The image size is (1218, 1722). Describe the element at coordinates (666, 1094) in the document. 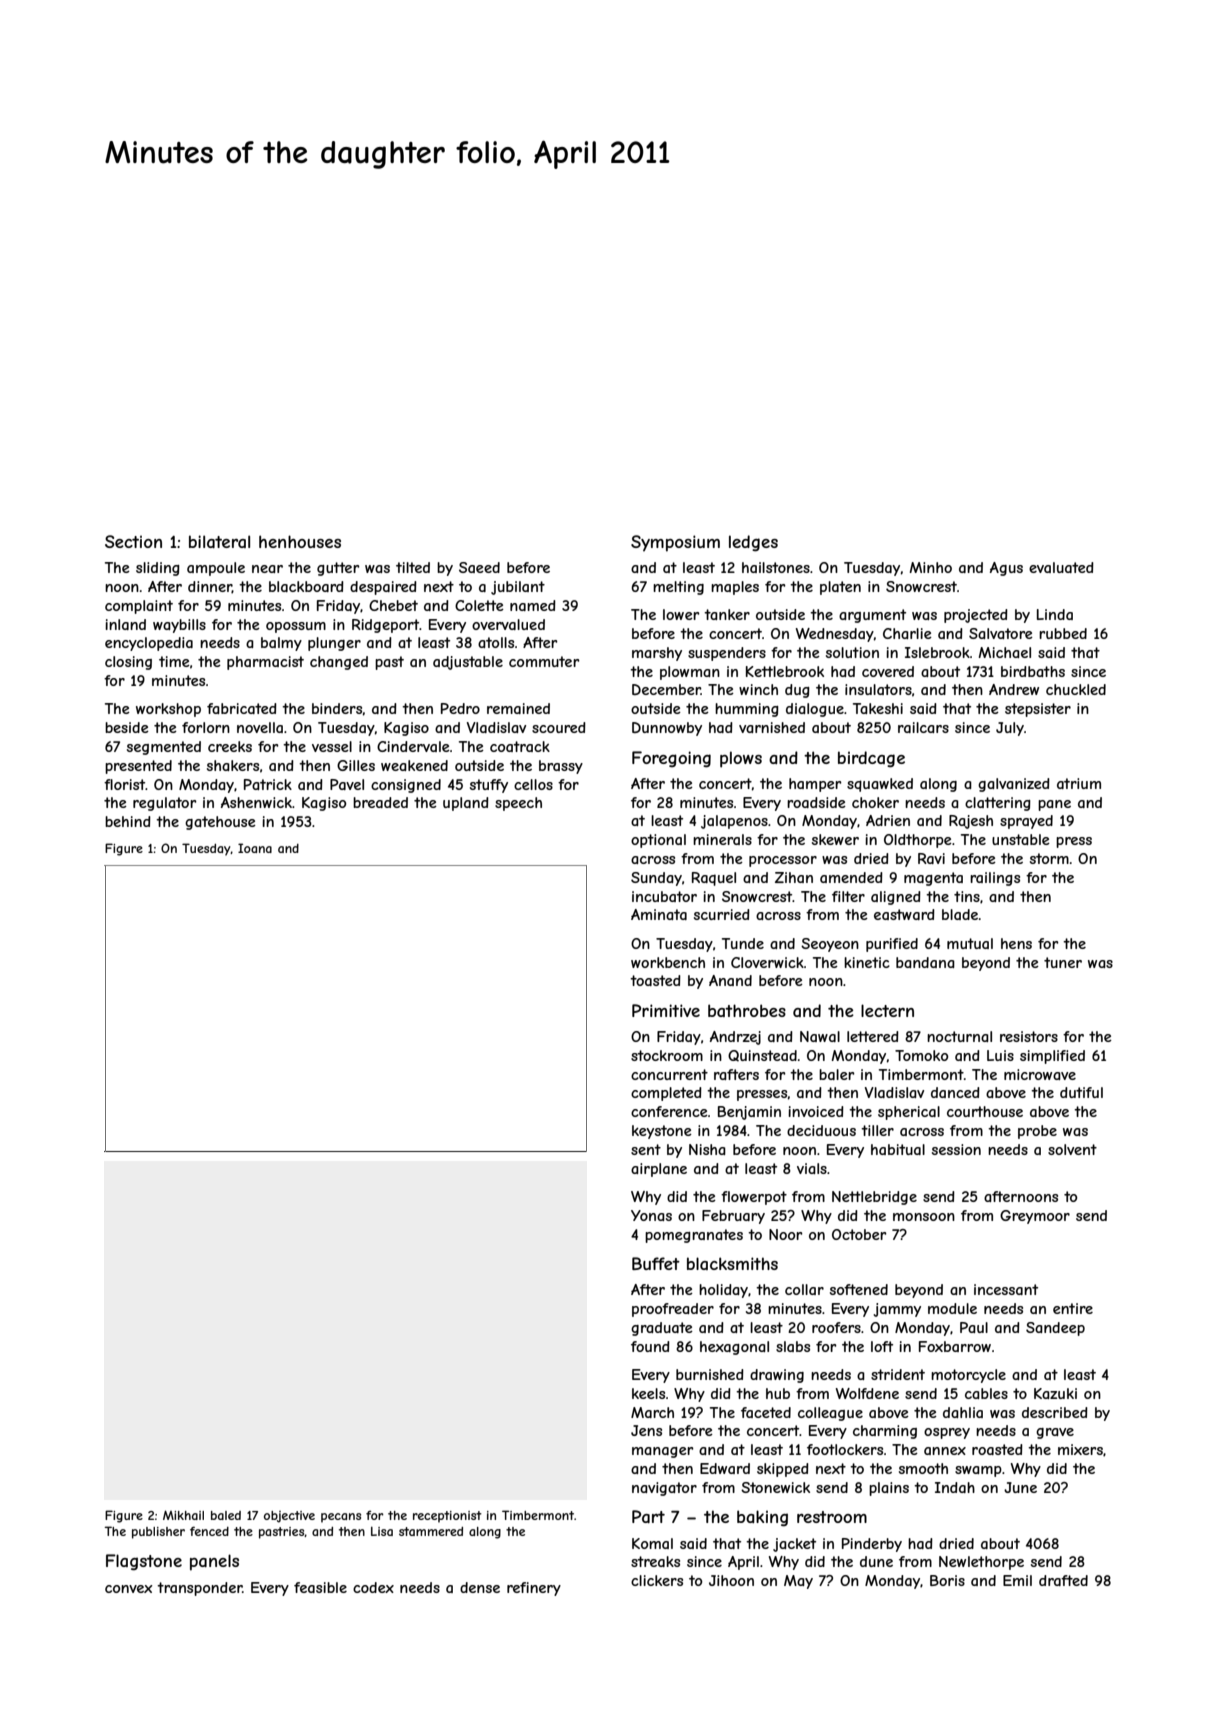

I see `completed` at that location.
